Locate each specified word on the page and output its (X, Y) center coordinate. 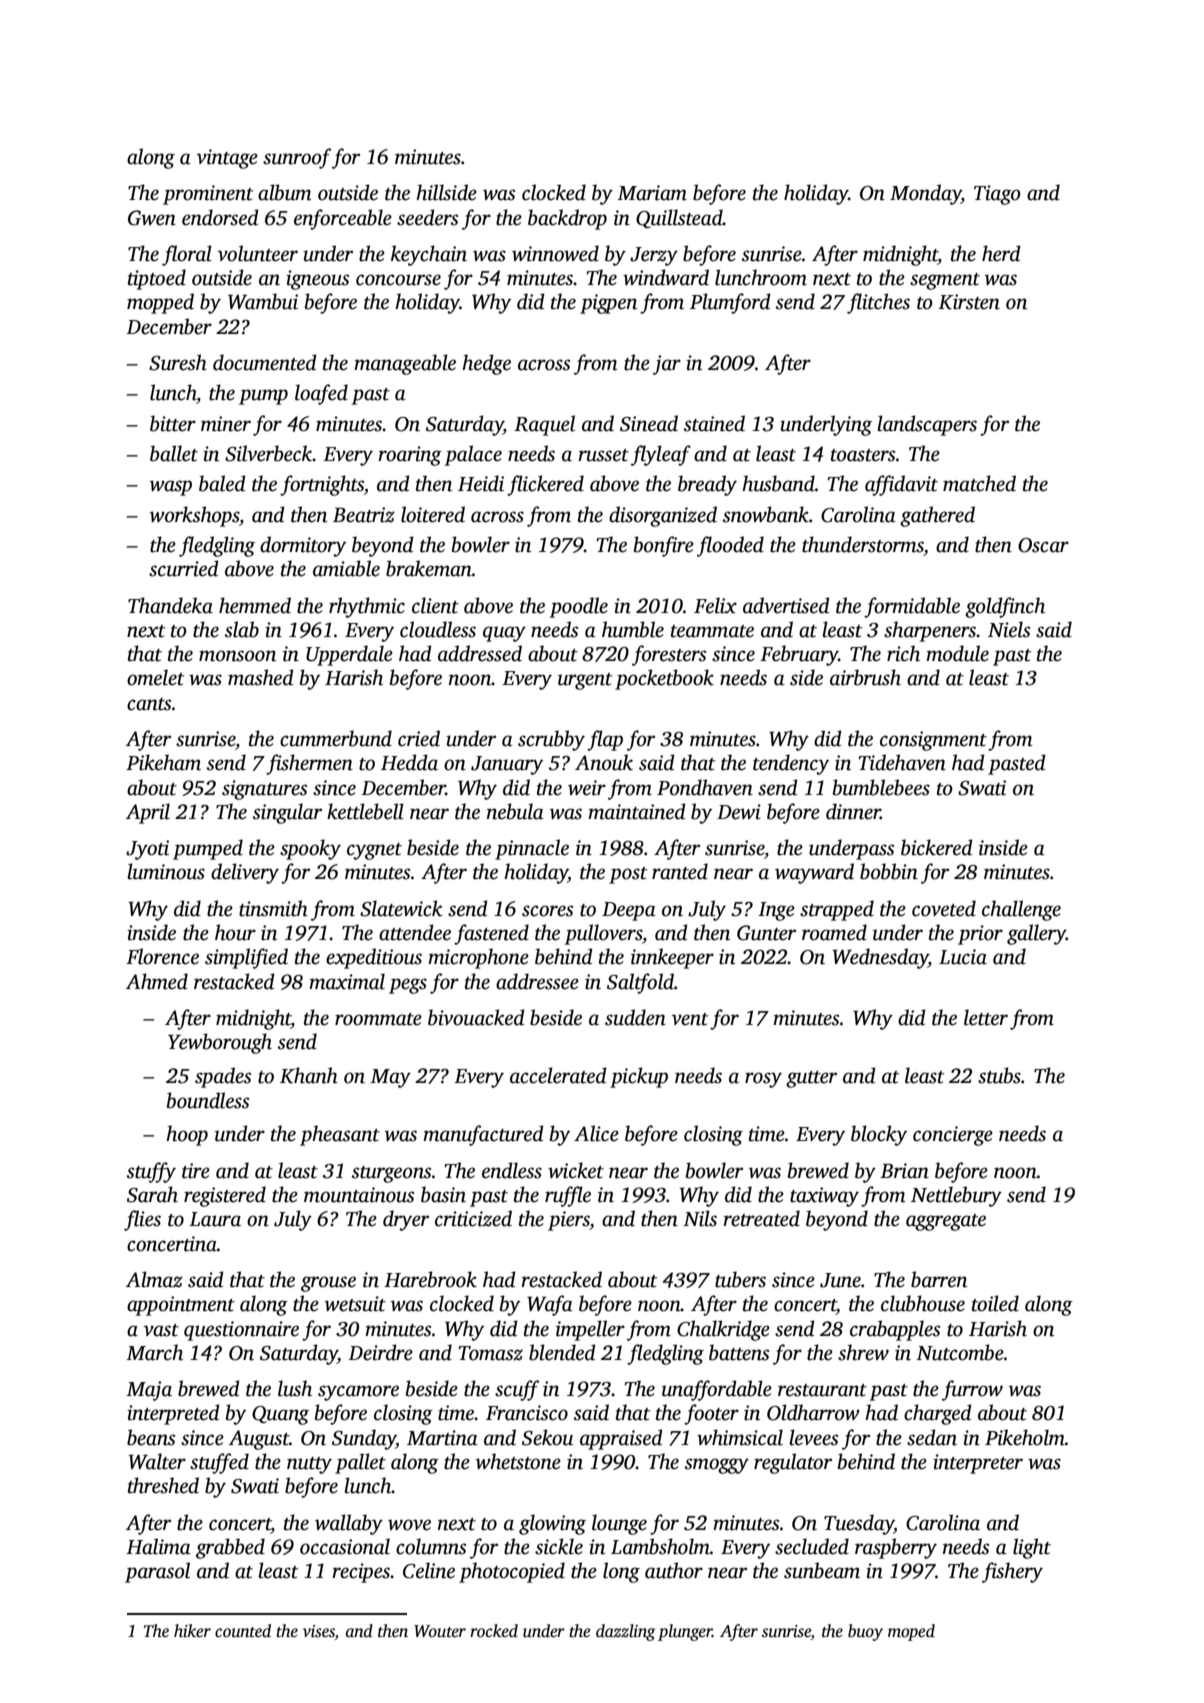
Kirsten (969, 302)
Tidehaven (902, 762)
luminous (166, 871)
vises (319, 1632)
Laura (215, 1219)
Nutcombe (960, 1352)
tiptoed (157, 279)
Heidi (481, 483)
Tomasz (490, 1353)
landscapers (927, 425)
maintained (636, 811)
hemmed (255, 605)
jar (667, 365)
